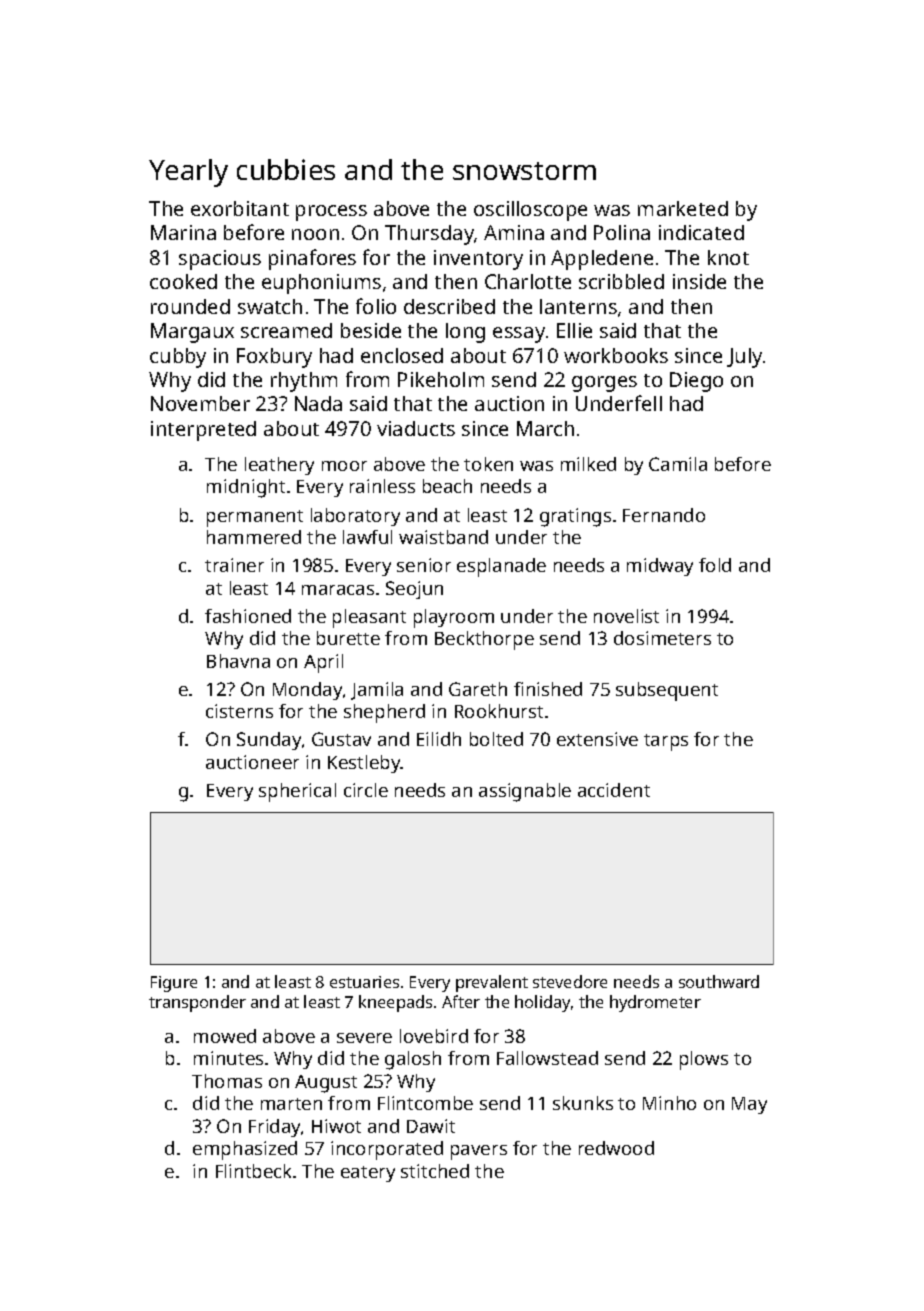 Image resolution: width=924 pixels, height=1311 pixels. What do you see at coordinates (570, 981) in the image?
I see `stevedore` at bounding box center [570, 981].
